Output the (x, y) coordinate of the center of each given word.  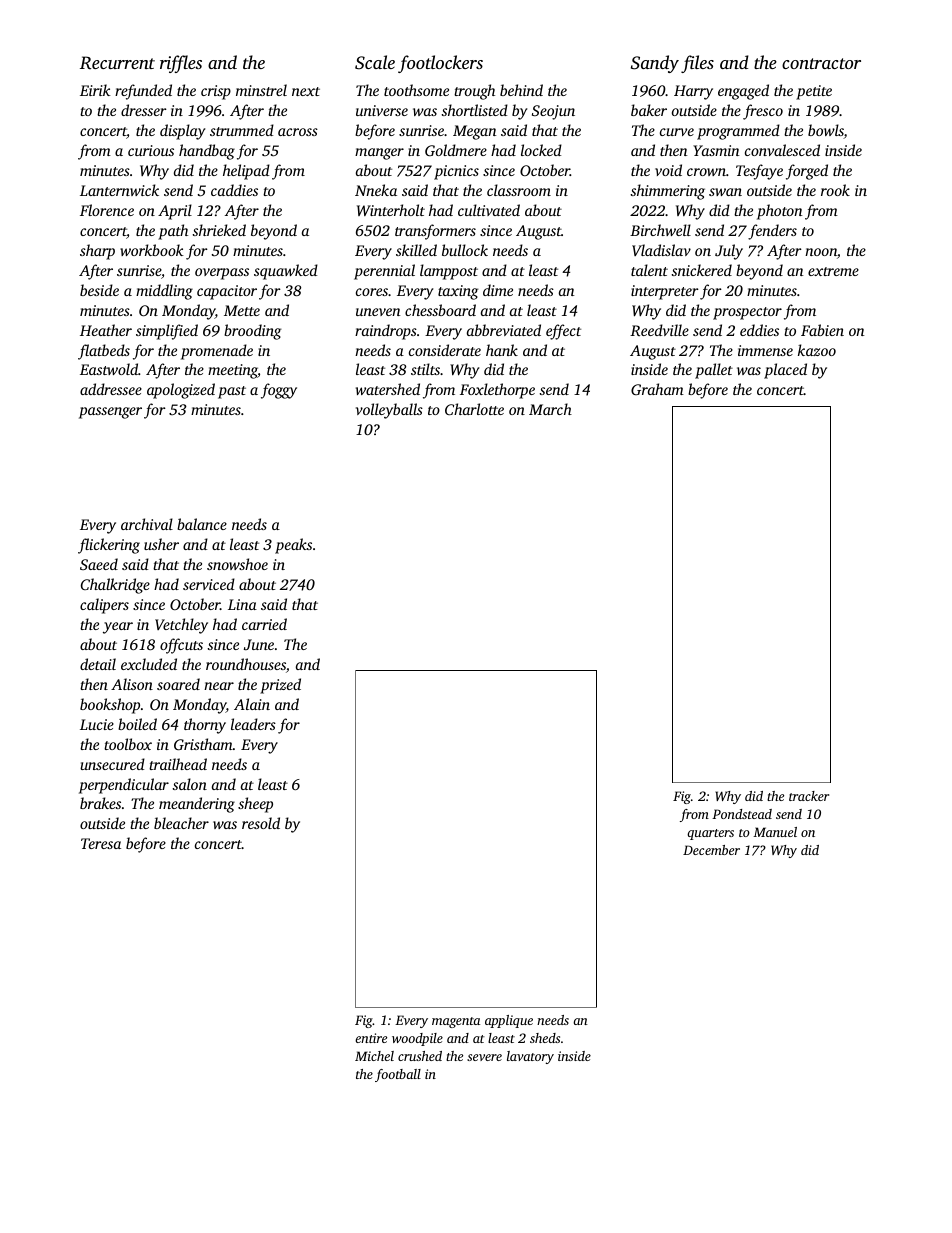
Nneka (376, 190)
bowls (826, 131)
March (550, 409)
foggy (279, 391)
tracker (809, 796)
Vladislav (661, 250)
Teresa (101, 843)
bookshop (110, 706)
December (711, 850)
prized (280, 686)
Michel (374, 1056)
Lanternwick (119, 190)
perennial (384, 272)
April (175, 212)
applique (509, 1021)
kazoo (817, 350)
